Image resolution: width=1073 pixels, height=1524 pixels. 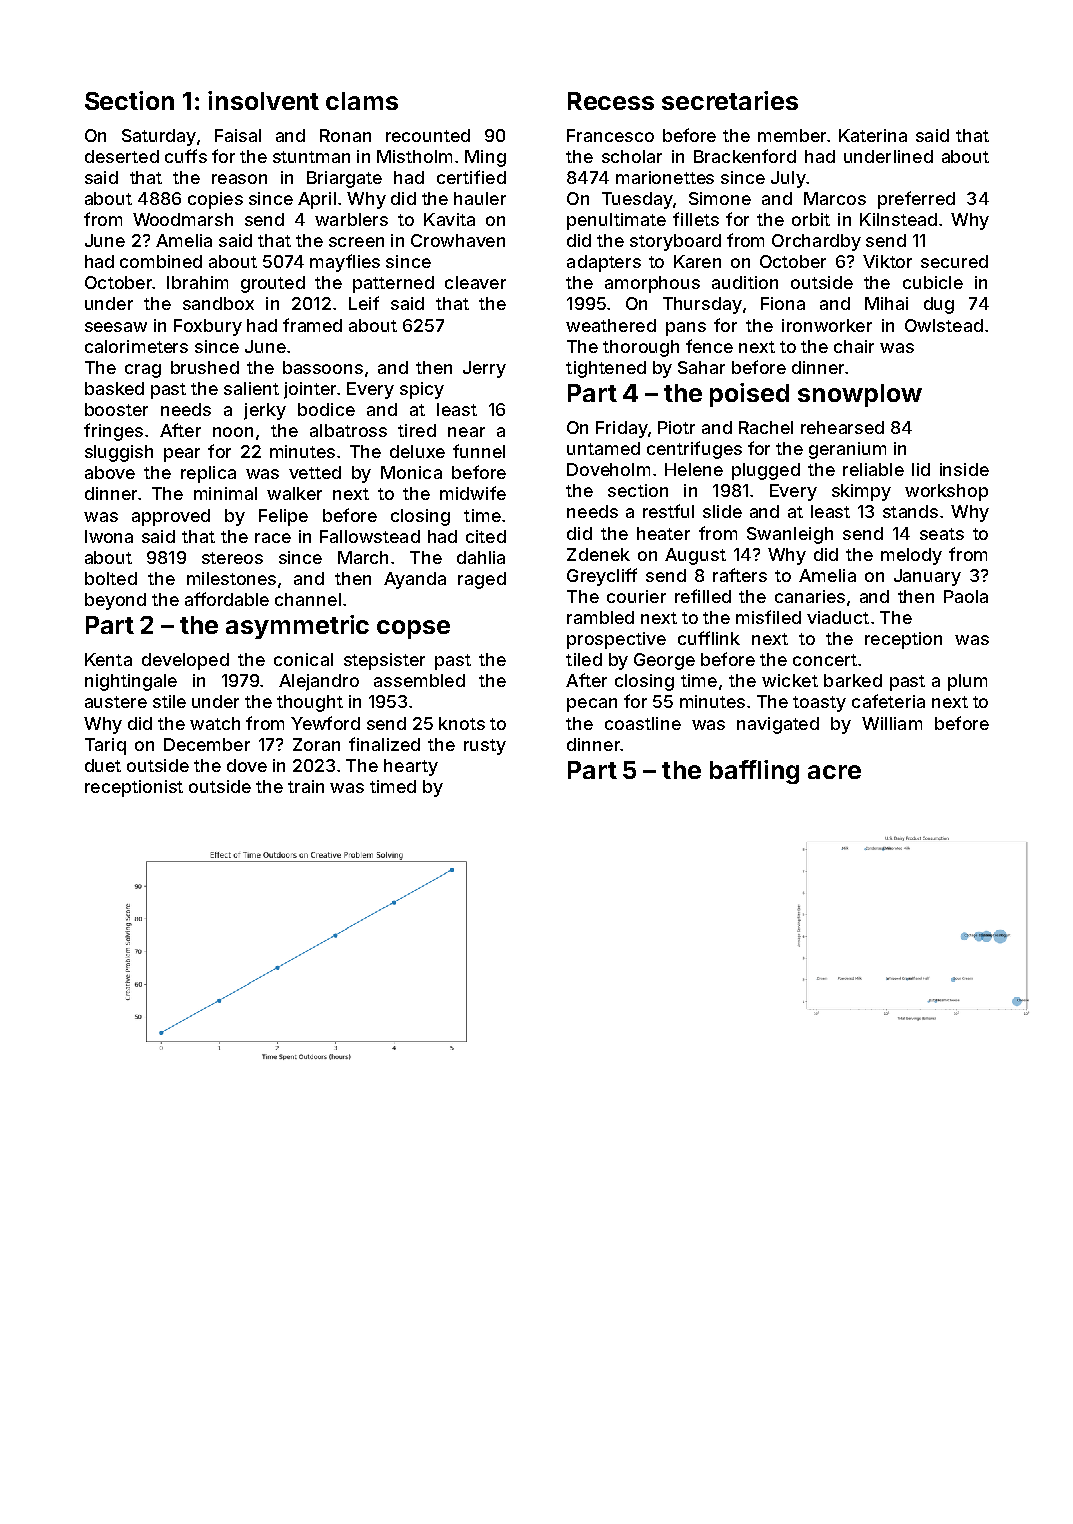 I want to click on brushed, so click(x=205, y=367).
